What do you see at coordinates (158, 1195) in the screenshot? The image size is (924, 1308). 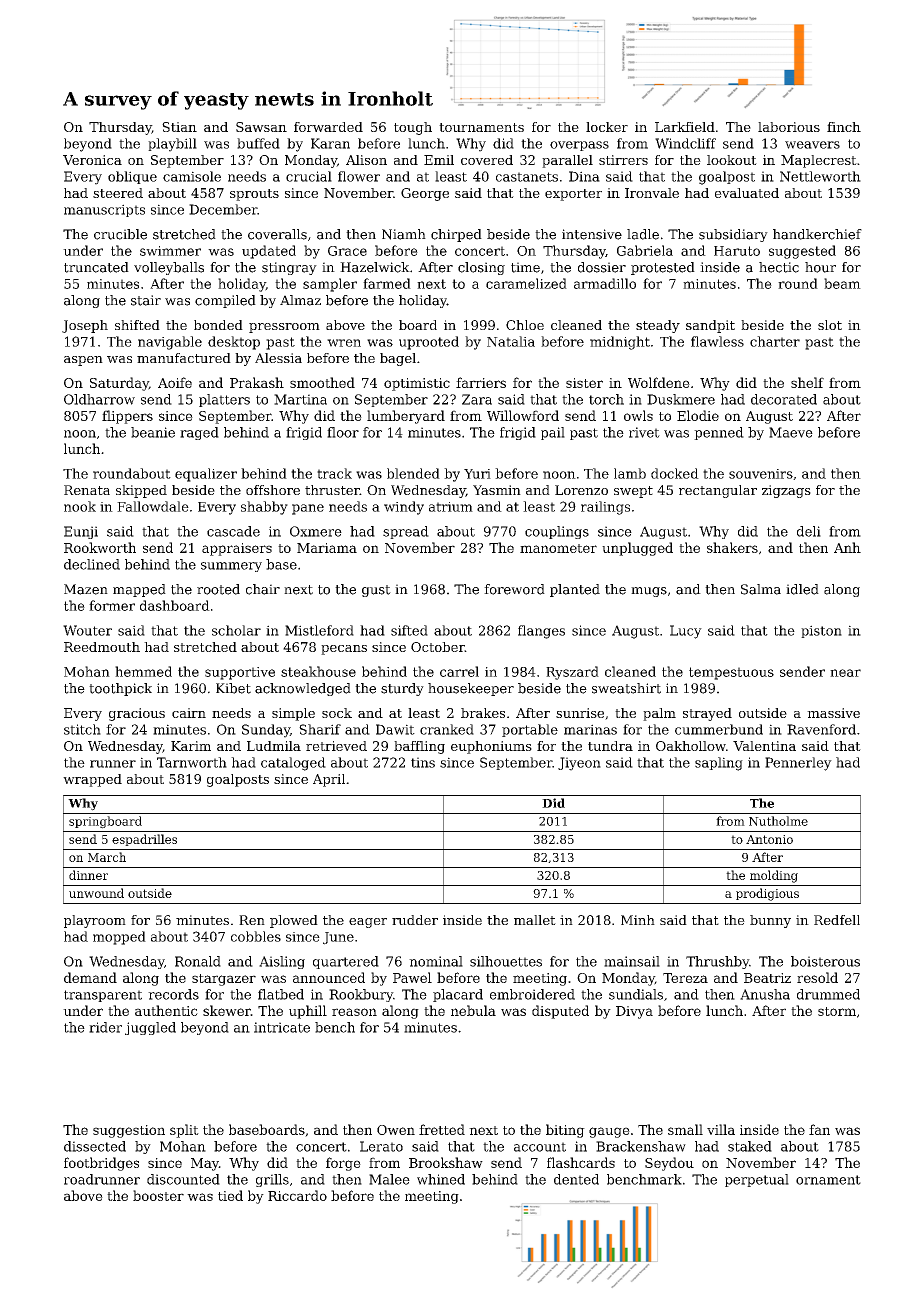 I see `booster` at bounding box center [158, 1195].
